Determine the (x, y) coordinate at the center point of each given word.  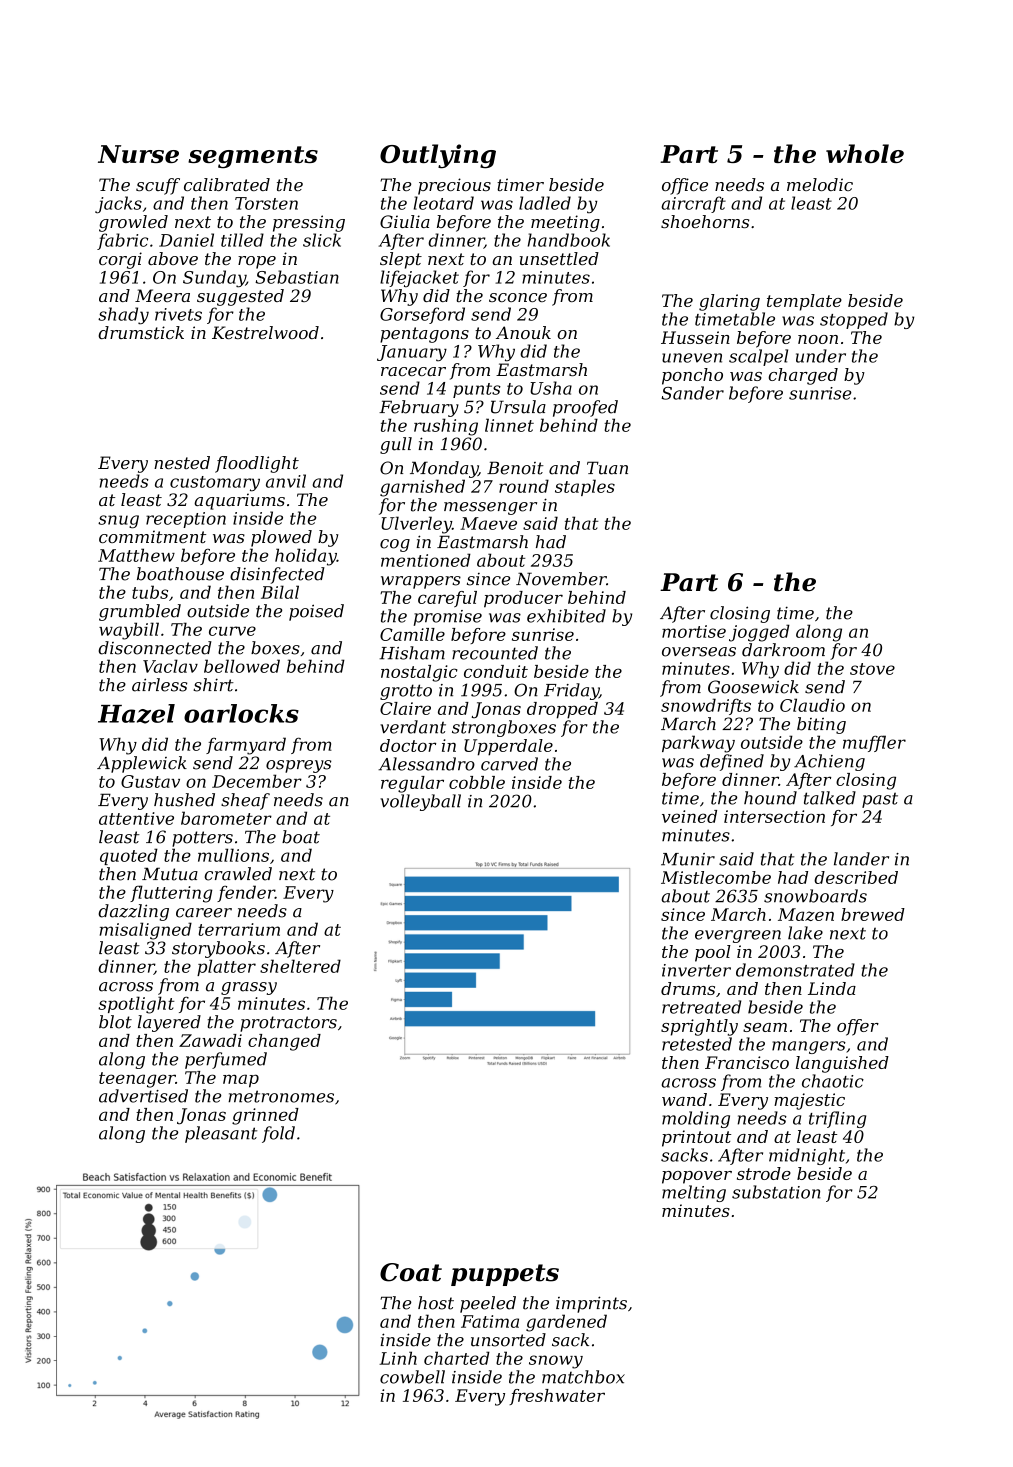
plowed (281, 538)
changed (284, 1042)
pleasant (221, 1134)
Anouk (523, 332)
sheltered (300, 966)
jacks (118, 205)
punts (477, 390)
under (821, 356)
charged (803, 376)
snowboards (815, 896)
